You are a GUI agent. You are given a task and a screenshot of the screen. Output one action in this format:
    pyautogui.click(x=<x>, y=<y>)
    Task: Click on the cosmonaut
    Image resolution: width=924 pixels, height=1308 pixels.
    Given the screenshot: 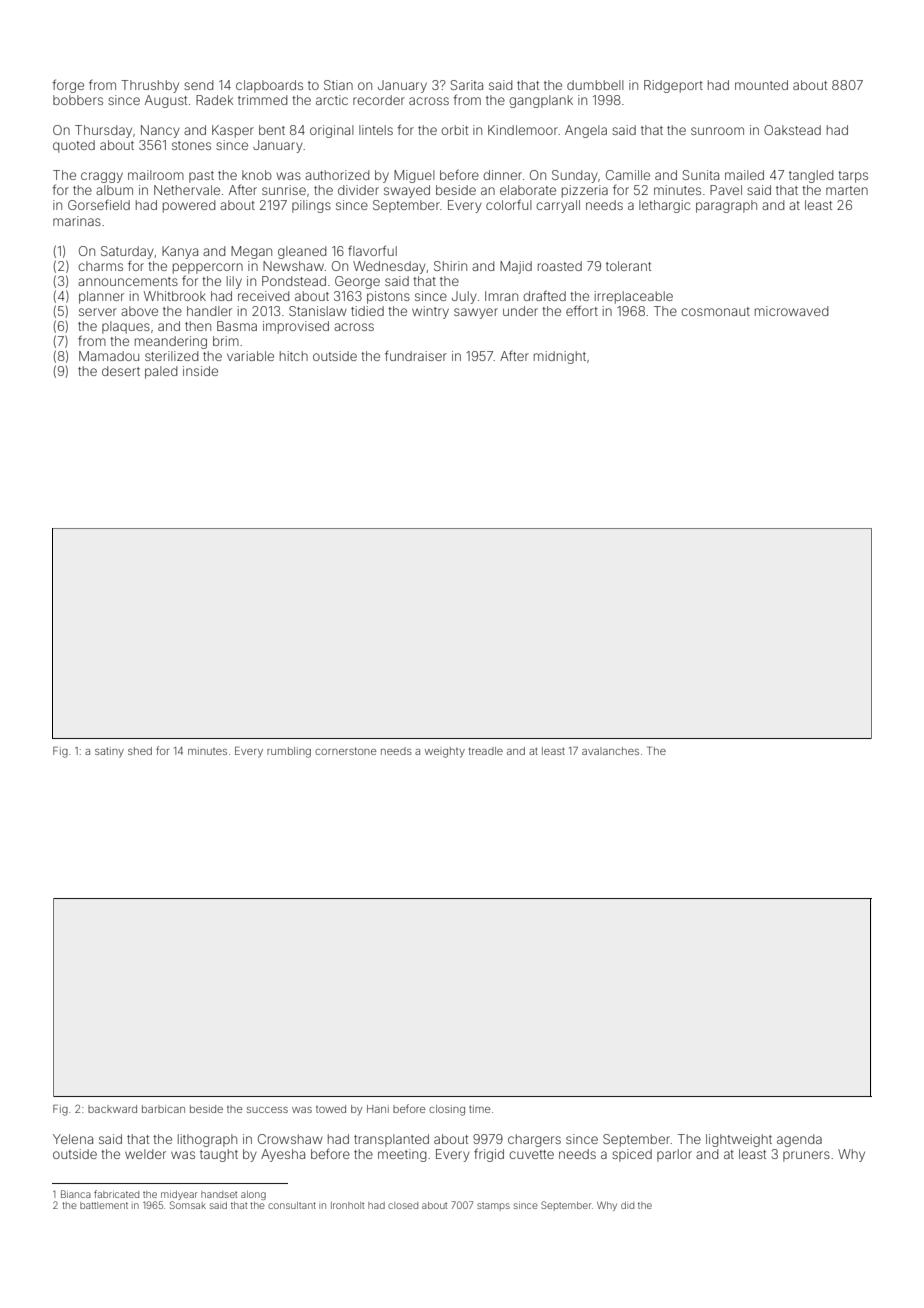 What is the action you would take?
    pyautogui.click(x=715, y=311)
